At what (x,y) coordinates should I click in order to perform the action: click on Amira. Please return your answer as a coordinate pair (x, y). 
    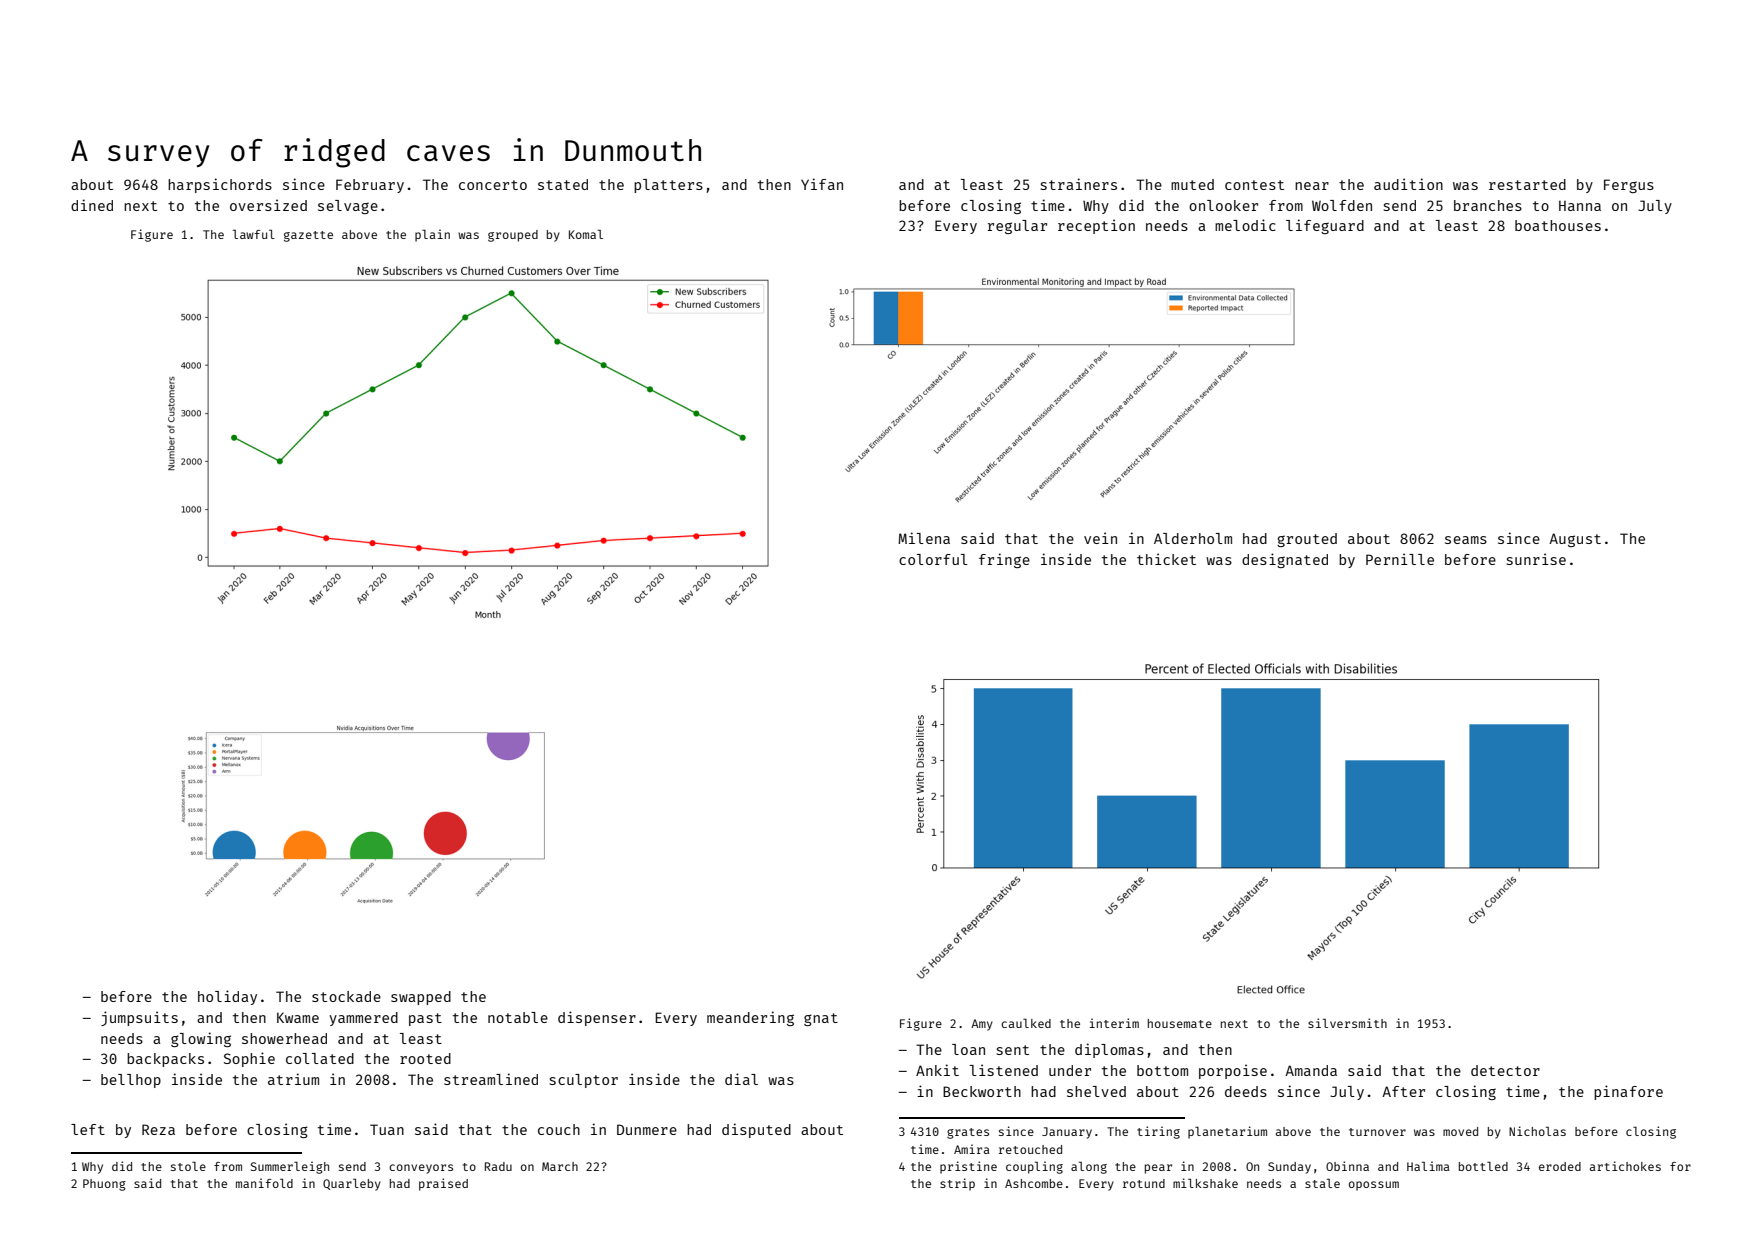
    Looking at the image, I should click on (972, 1149).
